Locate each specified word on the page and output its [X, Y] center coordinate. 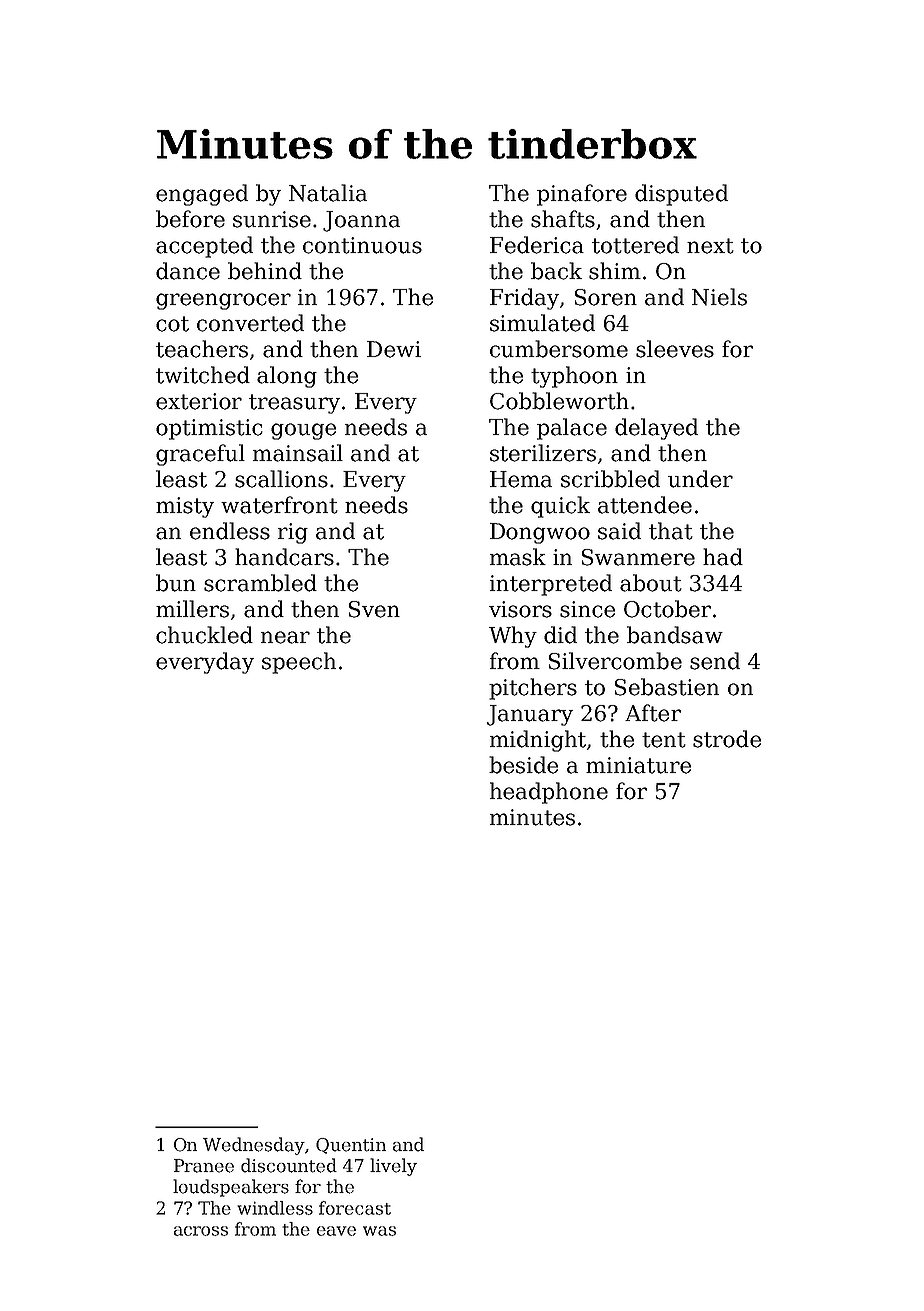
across [201, 1231]
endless [230, 531]
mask [518, 557]
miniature [638, 765]
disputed [681, 195]
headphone [549, 793]
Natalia [328, 193]
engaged [202, 195]
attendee [645, 505]
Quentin [351, 1146]
